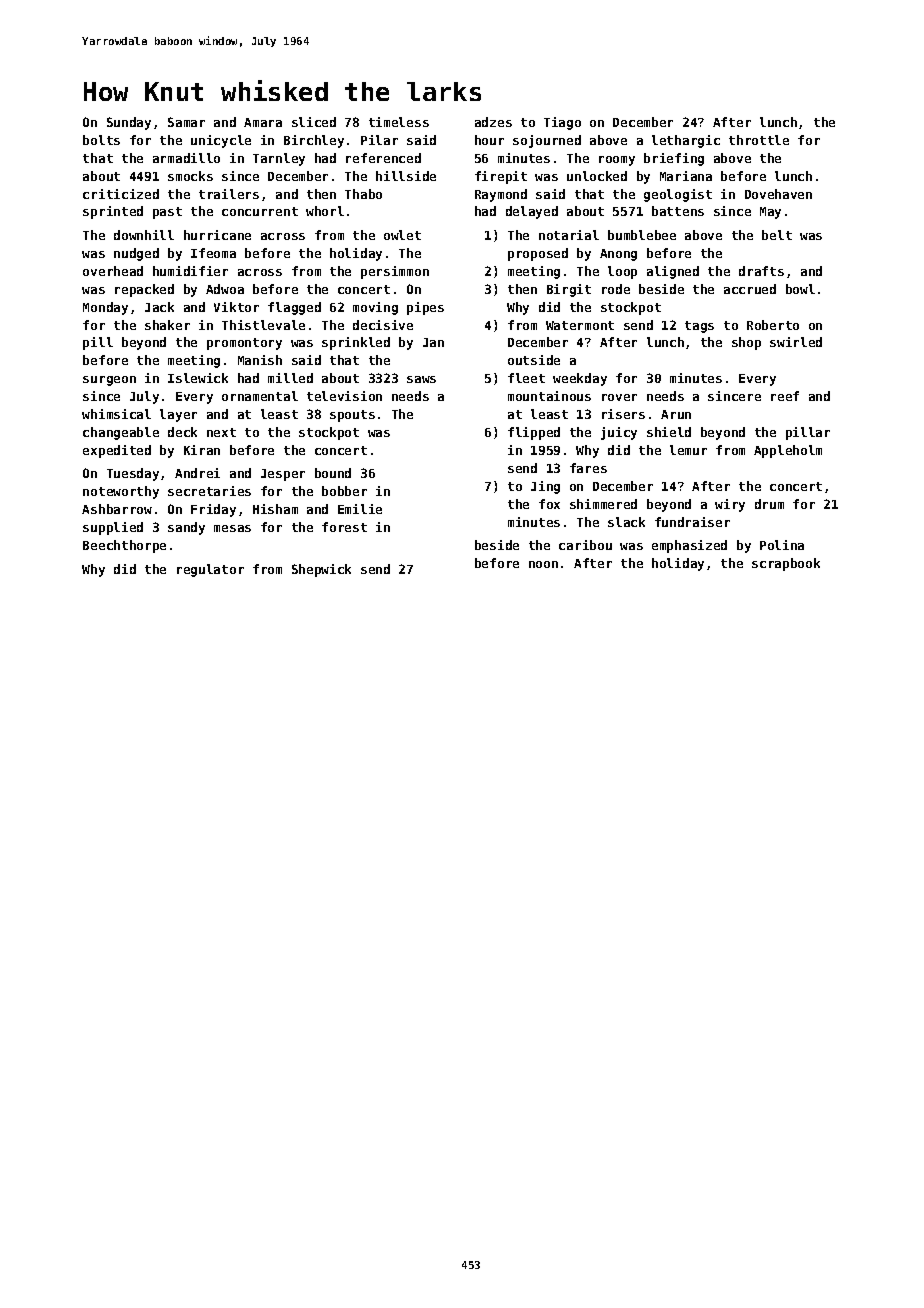 Image resolution: width=924 pixels, height=1308 pixels. Describe the element at coordinates (676, 414) in the screenshot. I see `Arun` at that location.
